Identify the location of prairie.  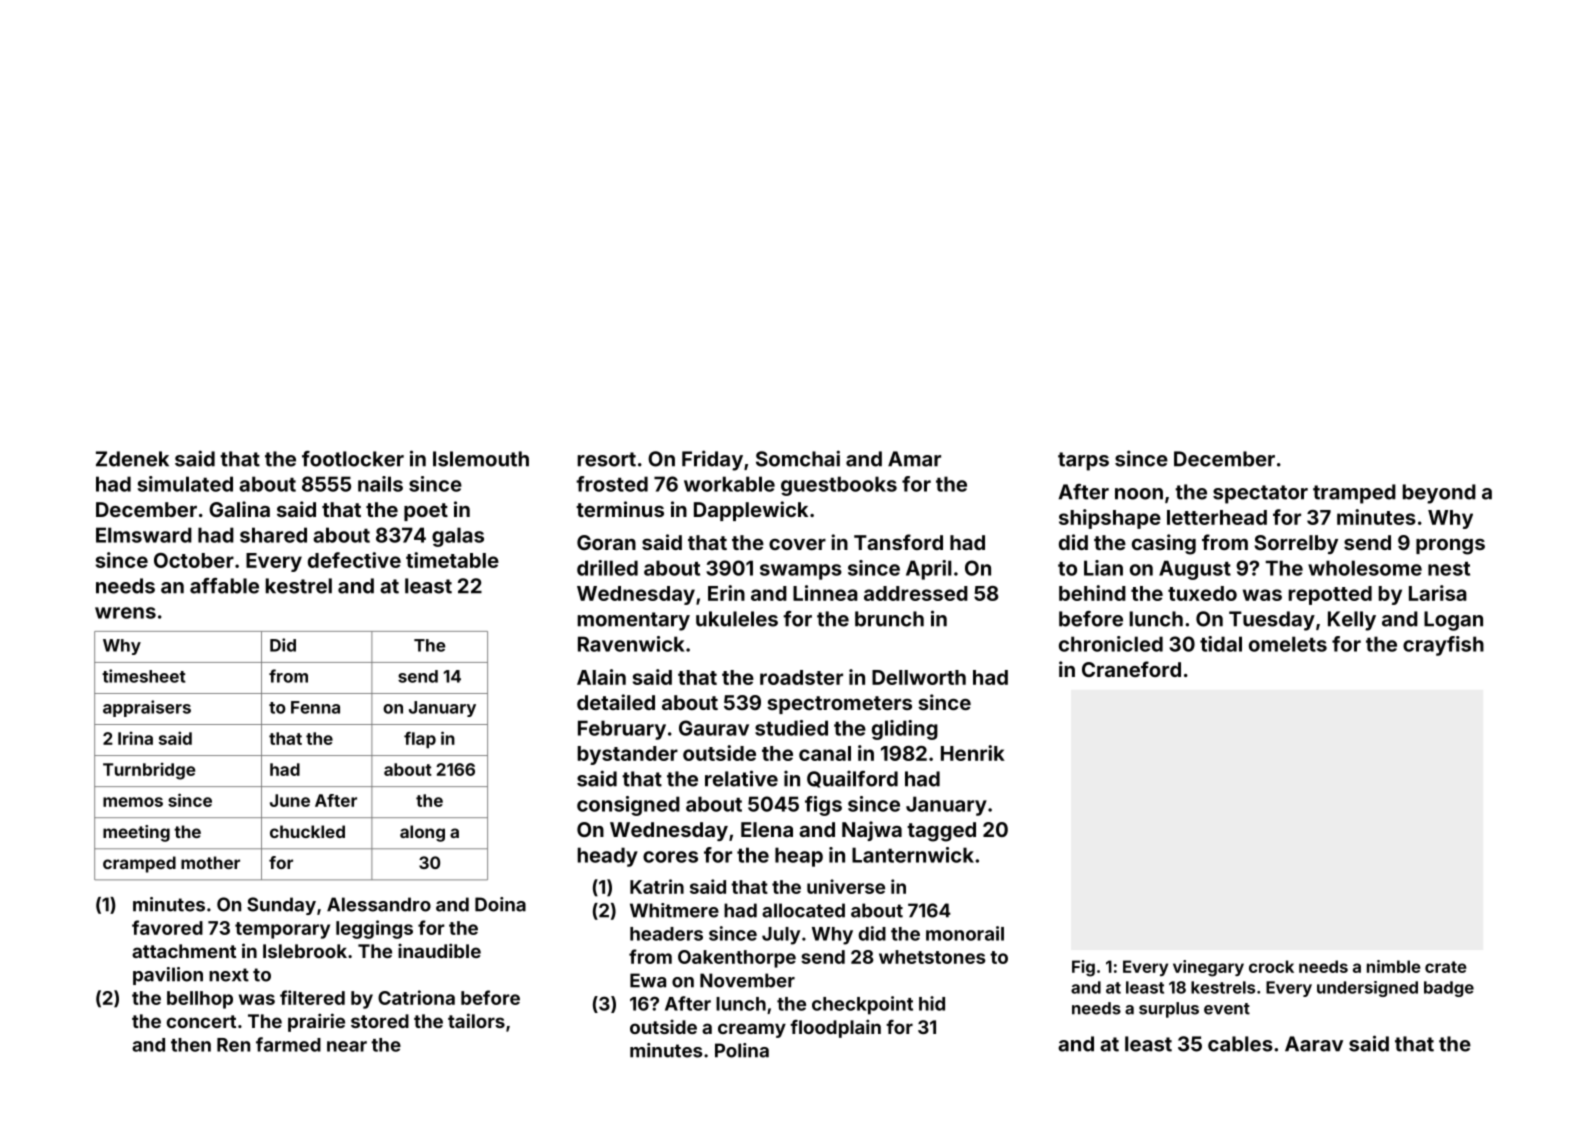
(316, 1022).
